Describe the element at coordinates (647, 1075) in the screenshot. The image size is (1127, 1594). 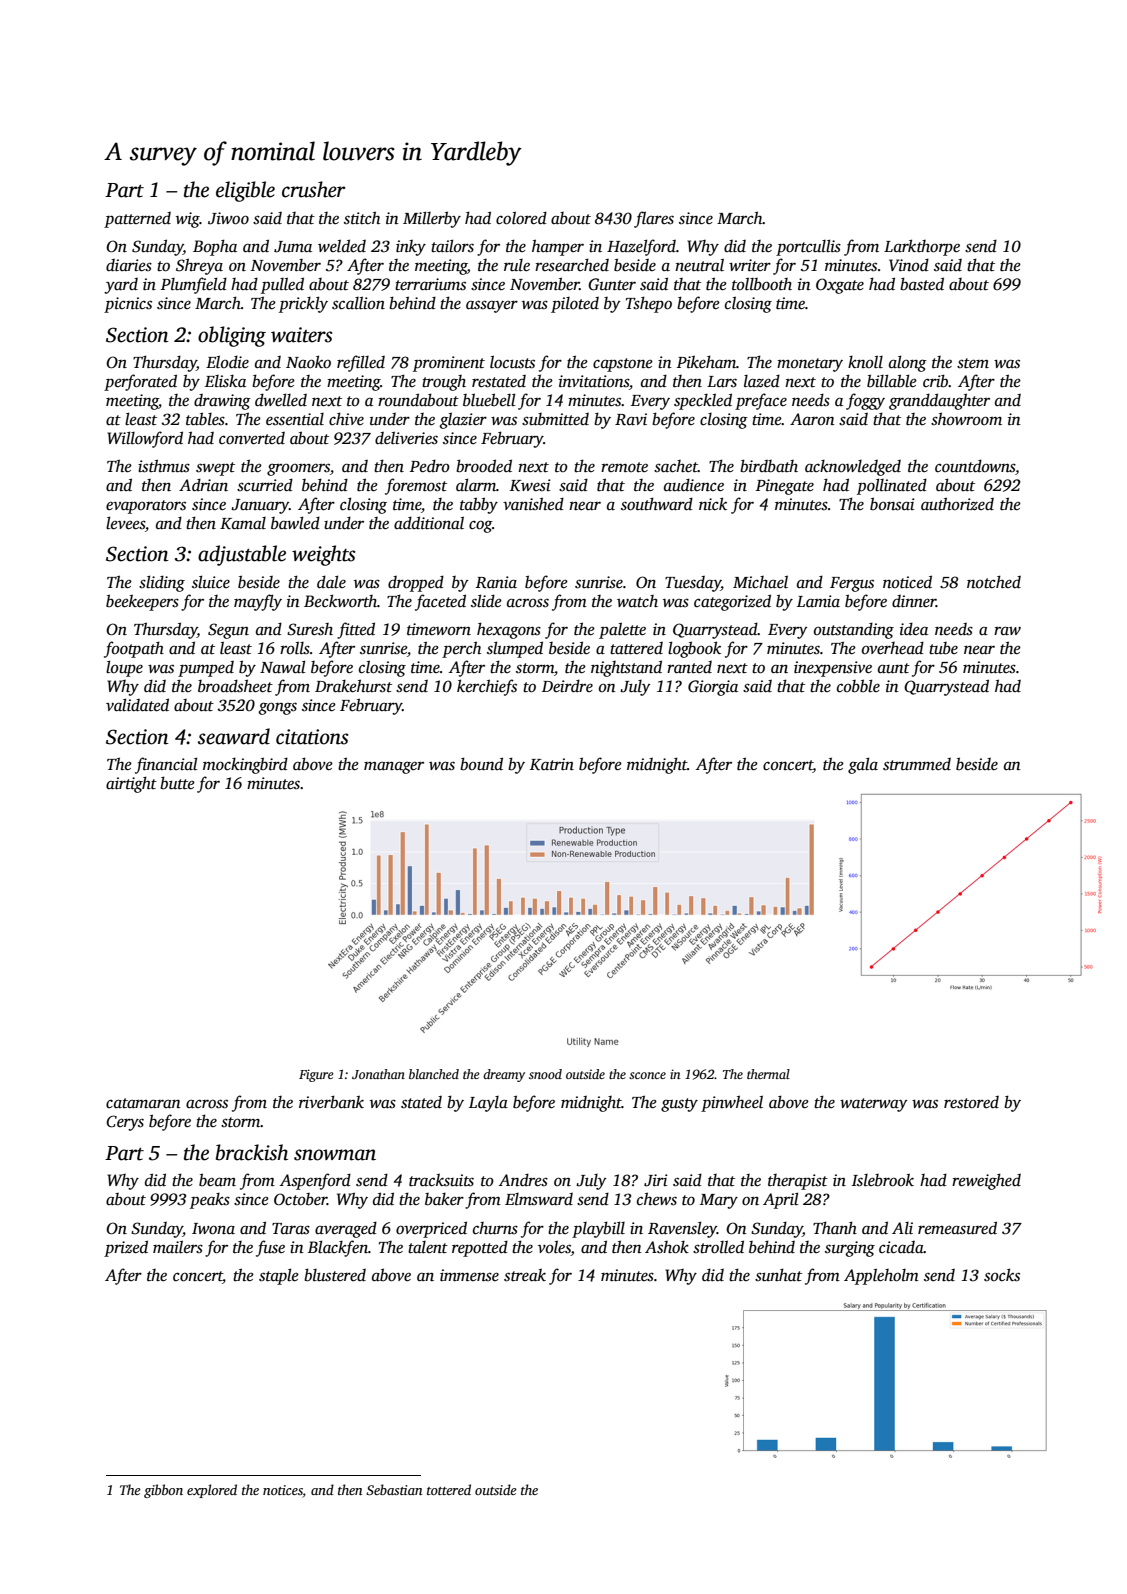
I see `sconce` at that location.
